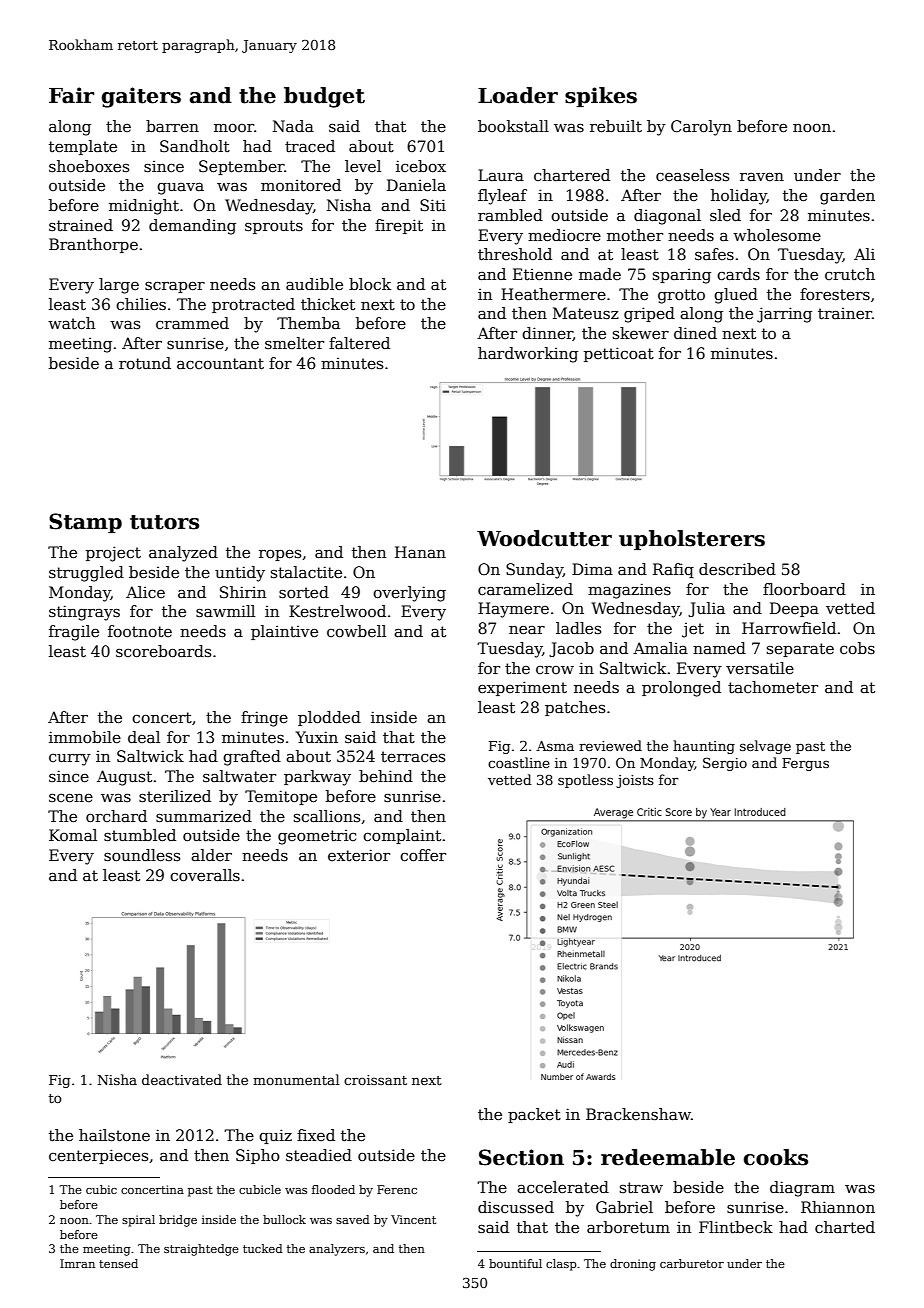 This screenshot has width=924, height=1308. Describe the element at coordinates (561, 1265) in the screenshot. I see `clasp` at that location.
